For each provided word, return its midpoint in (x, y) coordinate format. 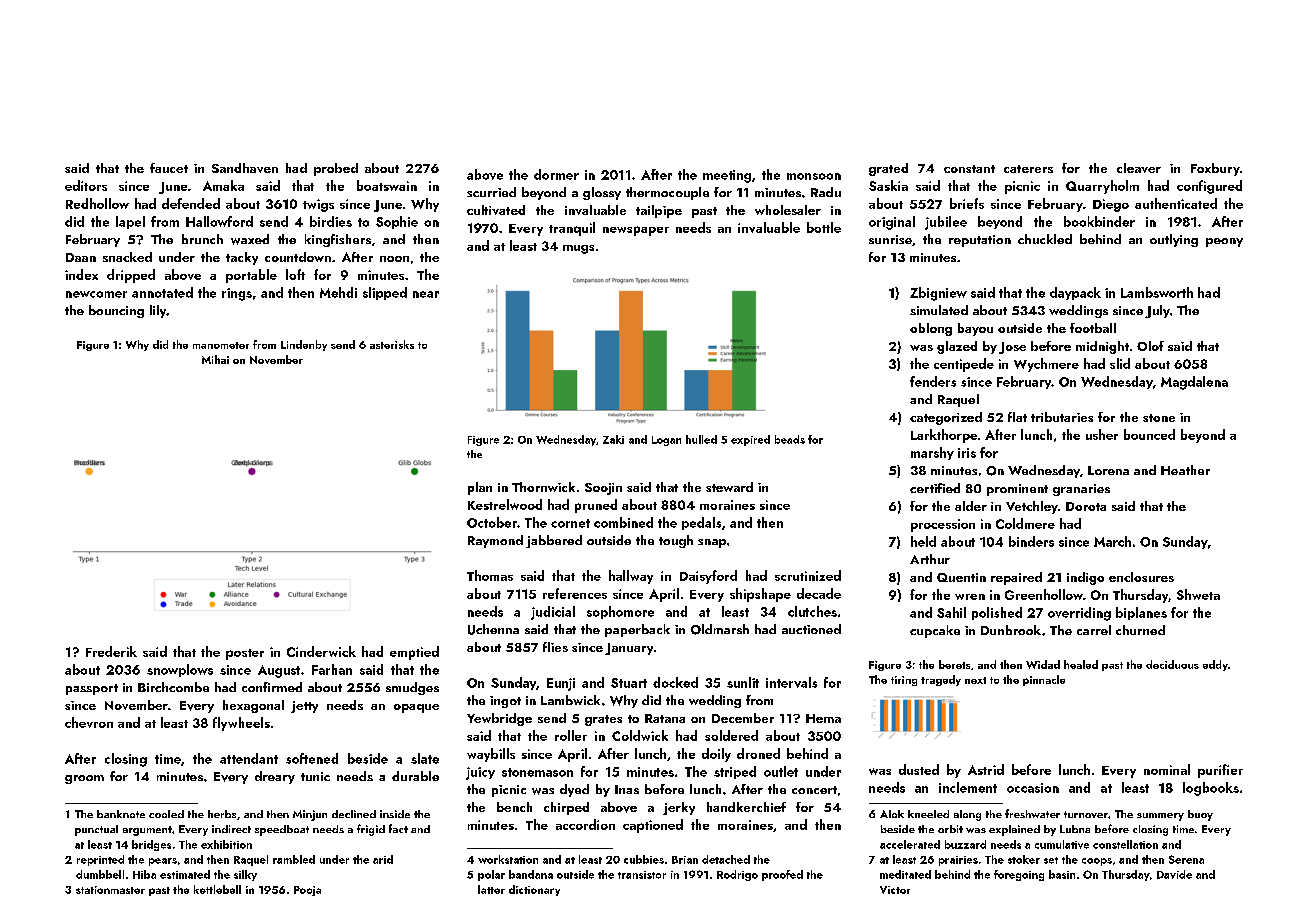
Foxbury (1215, 169)
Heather (1185, 470)
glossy (602, 193)
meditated (905, 874)
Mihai (215, 359)
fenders (933, 381)
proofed (782, 875)
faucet (169, 168)
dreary (275, 777)
